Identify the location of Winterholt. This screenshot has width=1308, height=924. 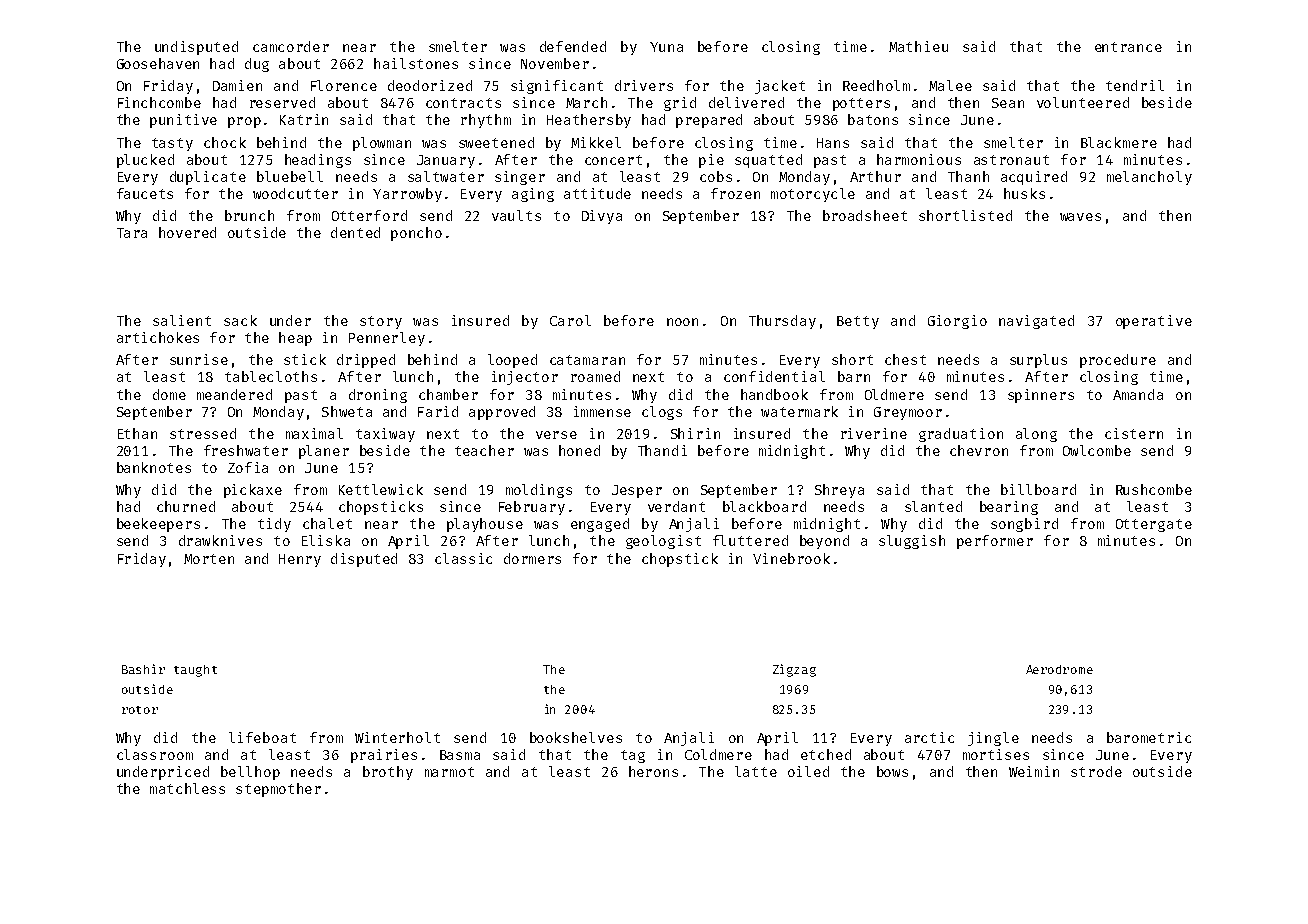
(397, 737).
